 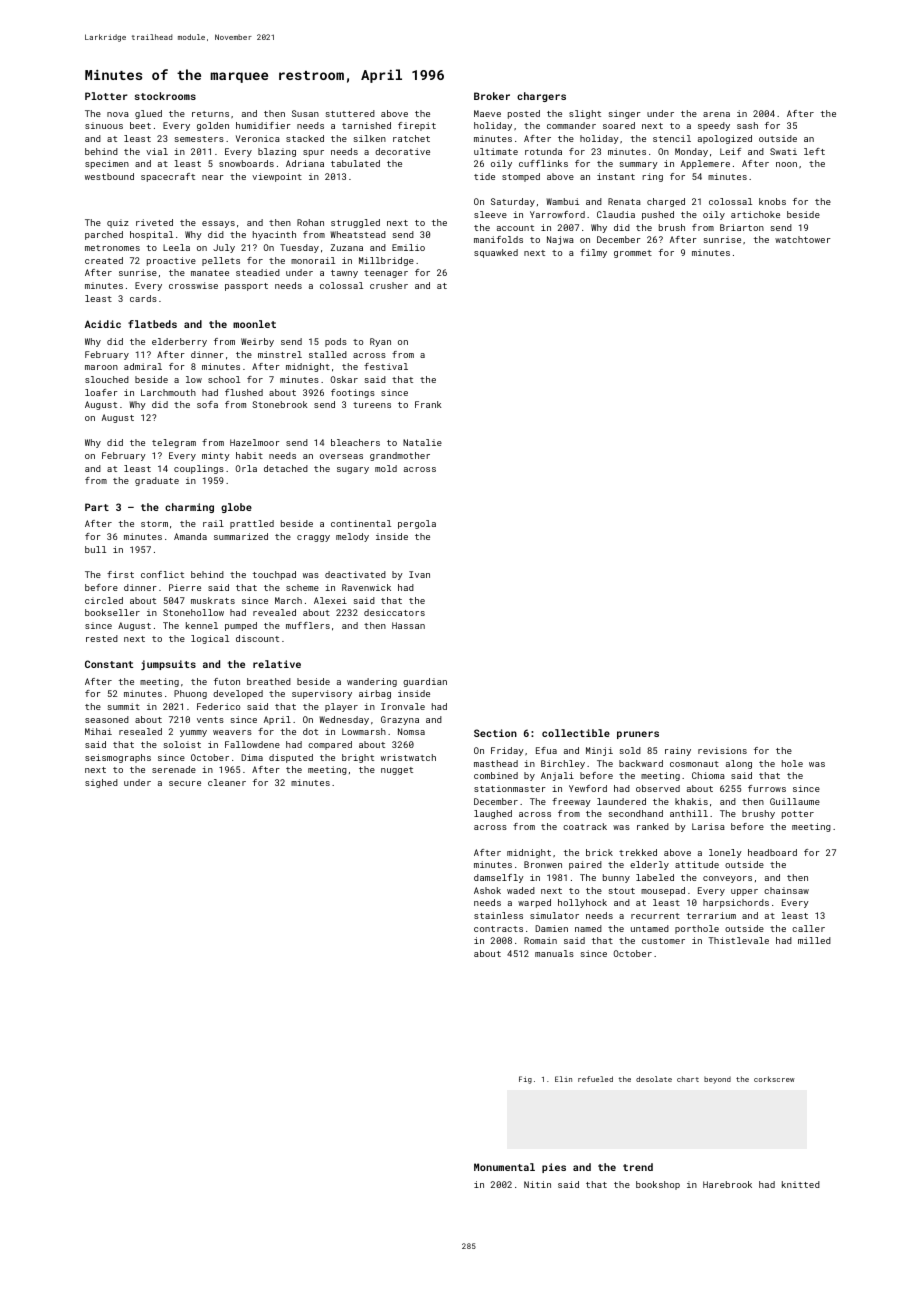 I want to click on Nitin, so click(x=537, y=1184).
